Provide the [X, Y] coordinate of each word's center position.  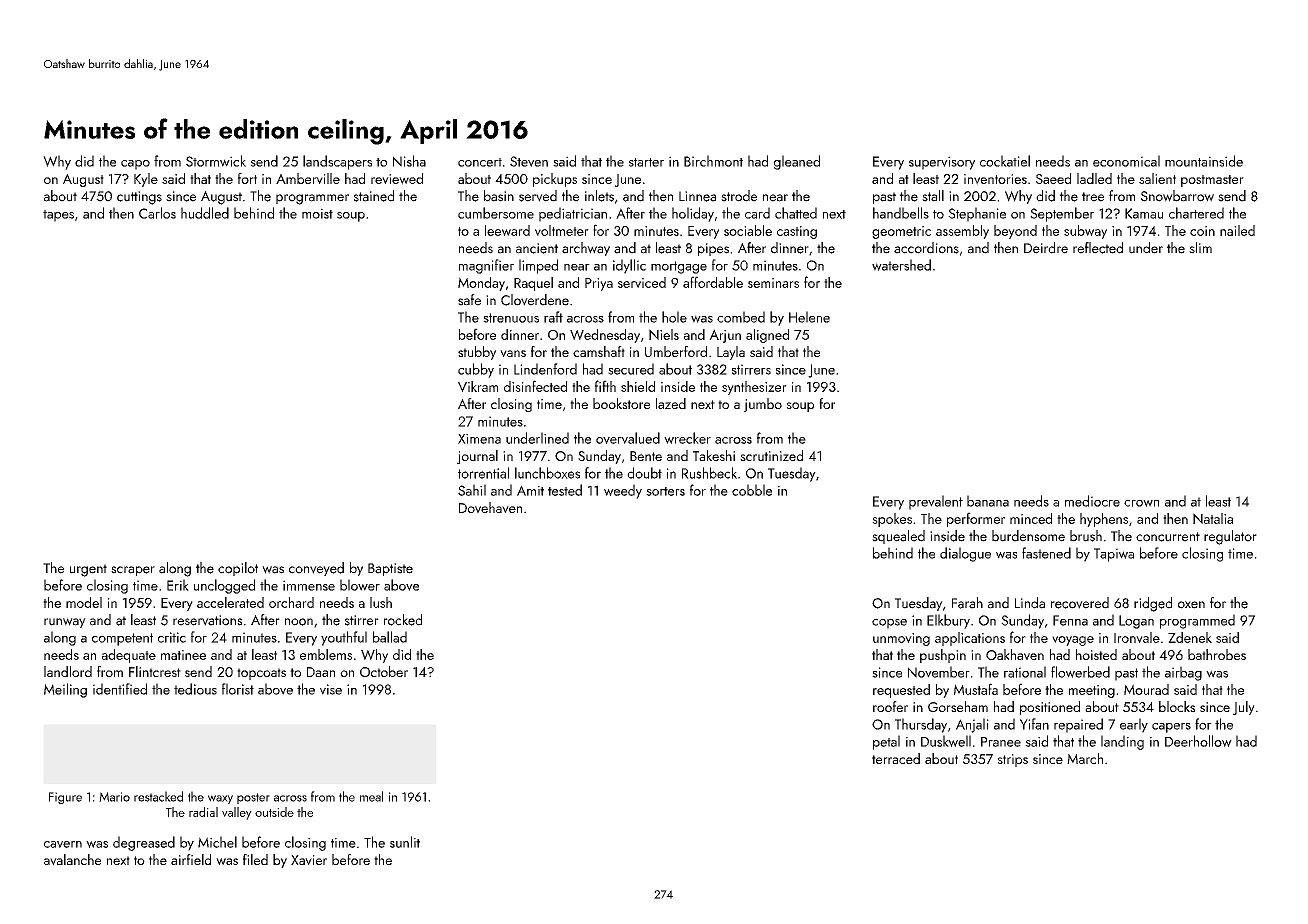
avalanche [72, 860]
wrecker [687, 438]
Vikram [478, 386]
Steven [529, 161]
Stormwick [216, 161]
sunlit [405, 842]
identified [120, 689]
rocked [403, 620]
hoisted [1096, 654]
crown [1141, 503]
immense [309, 585]
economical [1126, 161]
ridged [1153, 604]
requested [901, 691]
